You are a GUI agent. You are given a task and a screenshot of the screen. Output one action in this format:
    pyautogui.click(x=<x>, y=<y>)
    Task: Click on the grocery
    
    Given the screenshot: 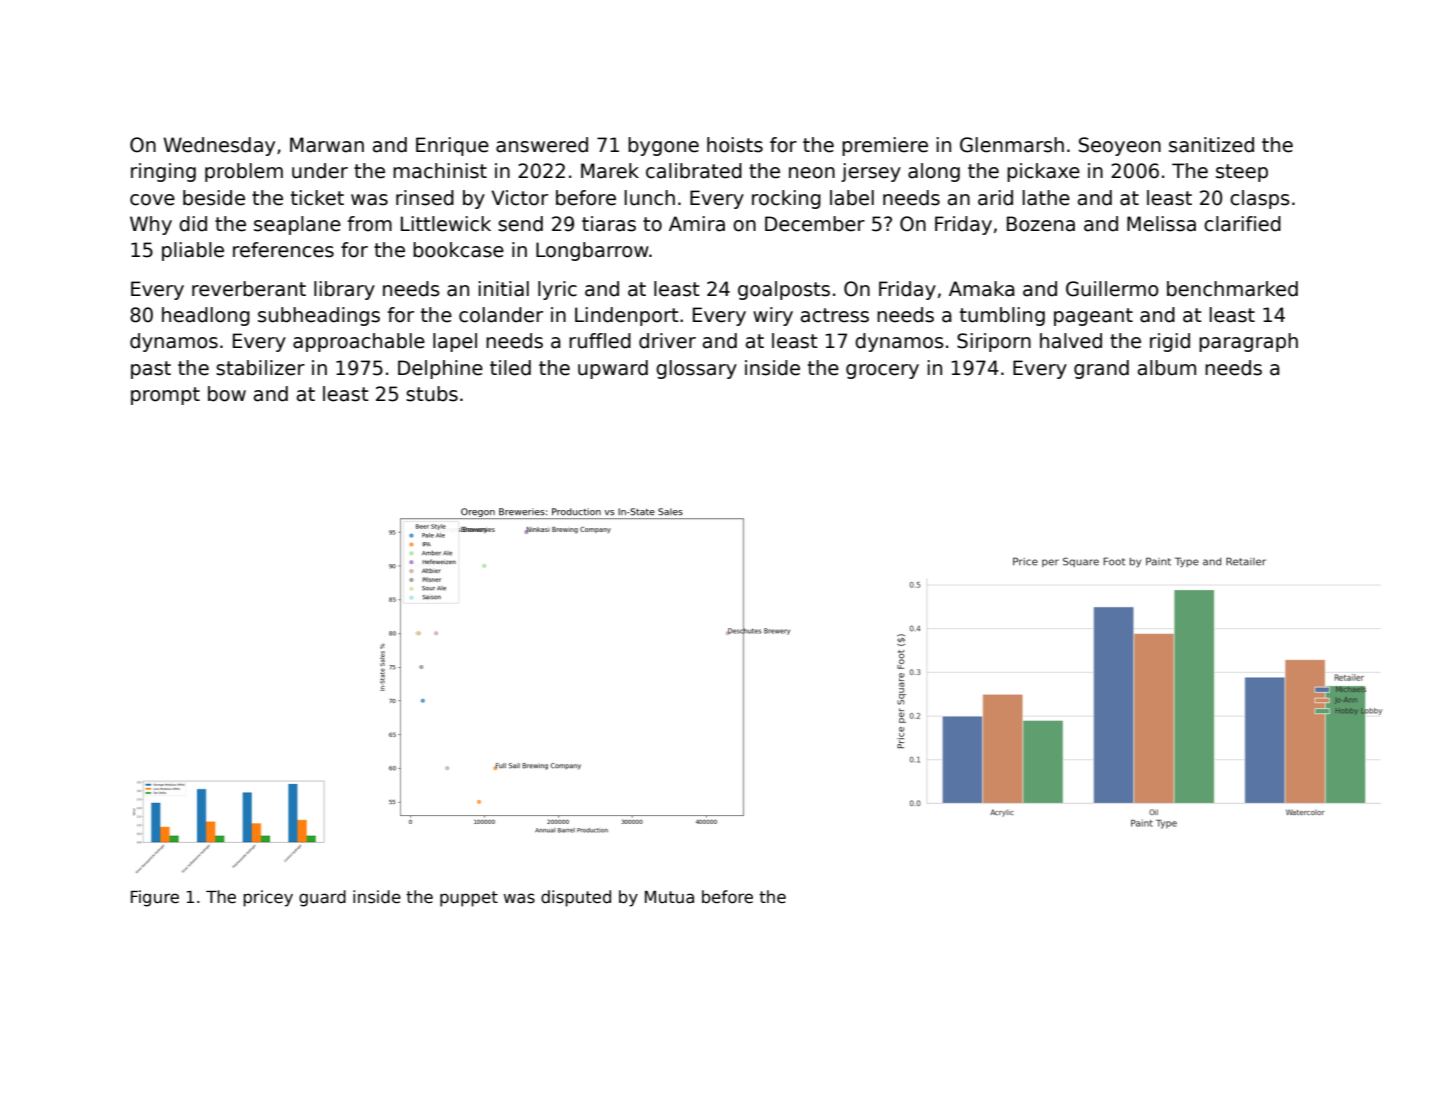 What is the action you would take?
    pyautogui.click(x=882, y=371)
